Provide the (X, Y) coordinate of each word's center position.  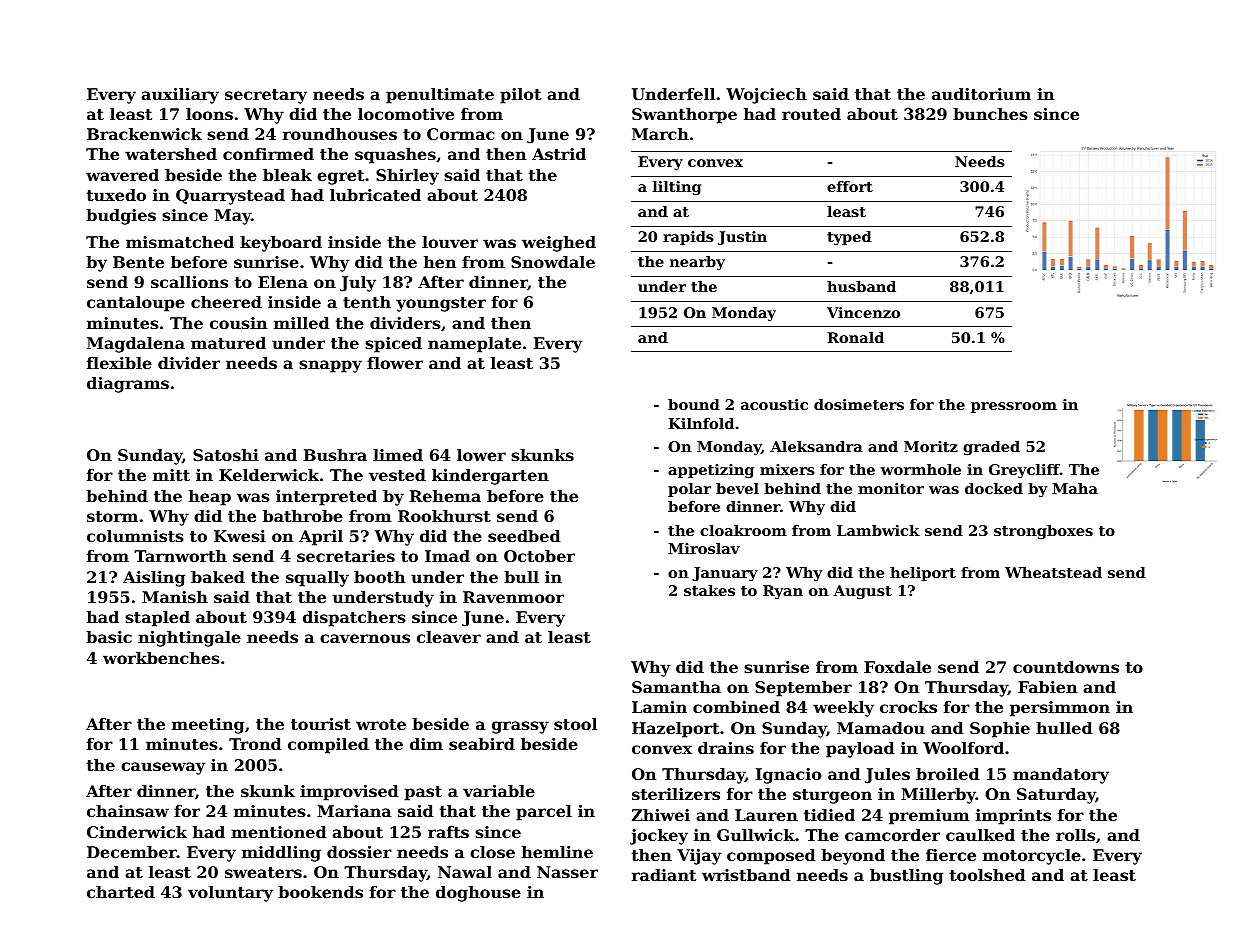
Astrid (559, 154)
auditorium (981, 94)
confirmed (268, 154)
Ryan (783, 592)
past (423, 793)
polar (689, 490)
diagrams (128, 385)
